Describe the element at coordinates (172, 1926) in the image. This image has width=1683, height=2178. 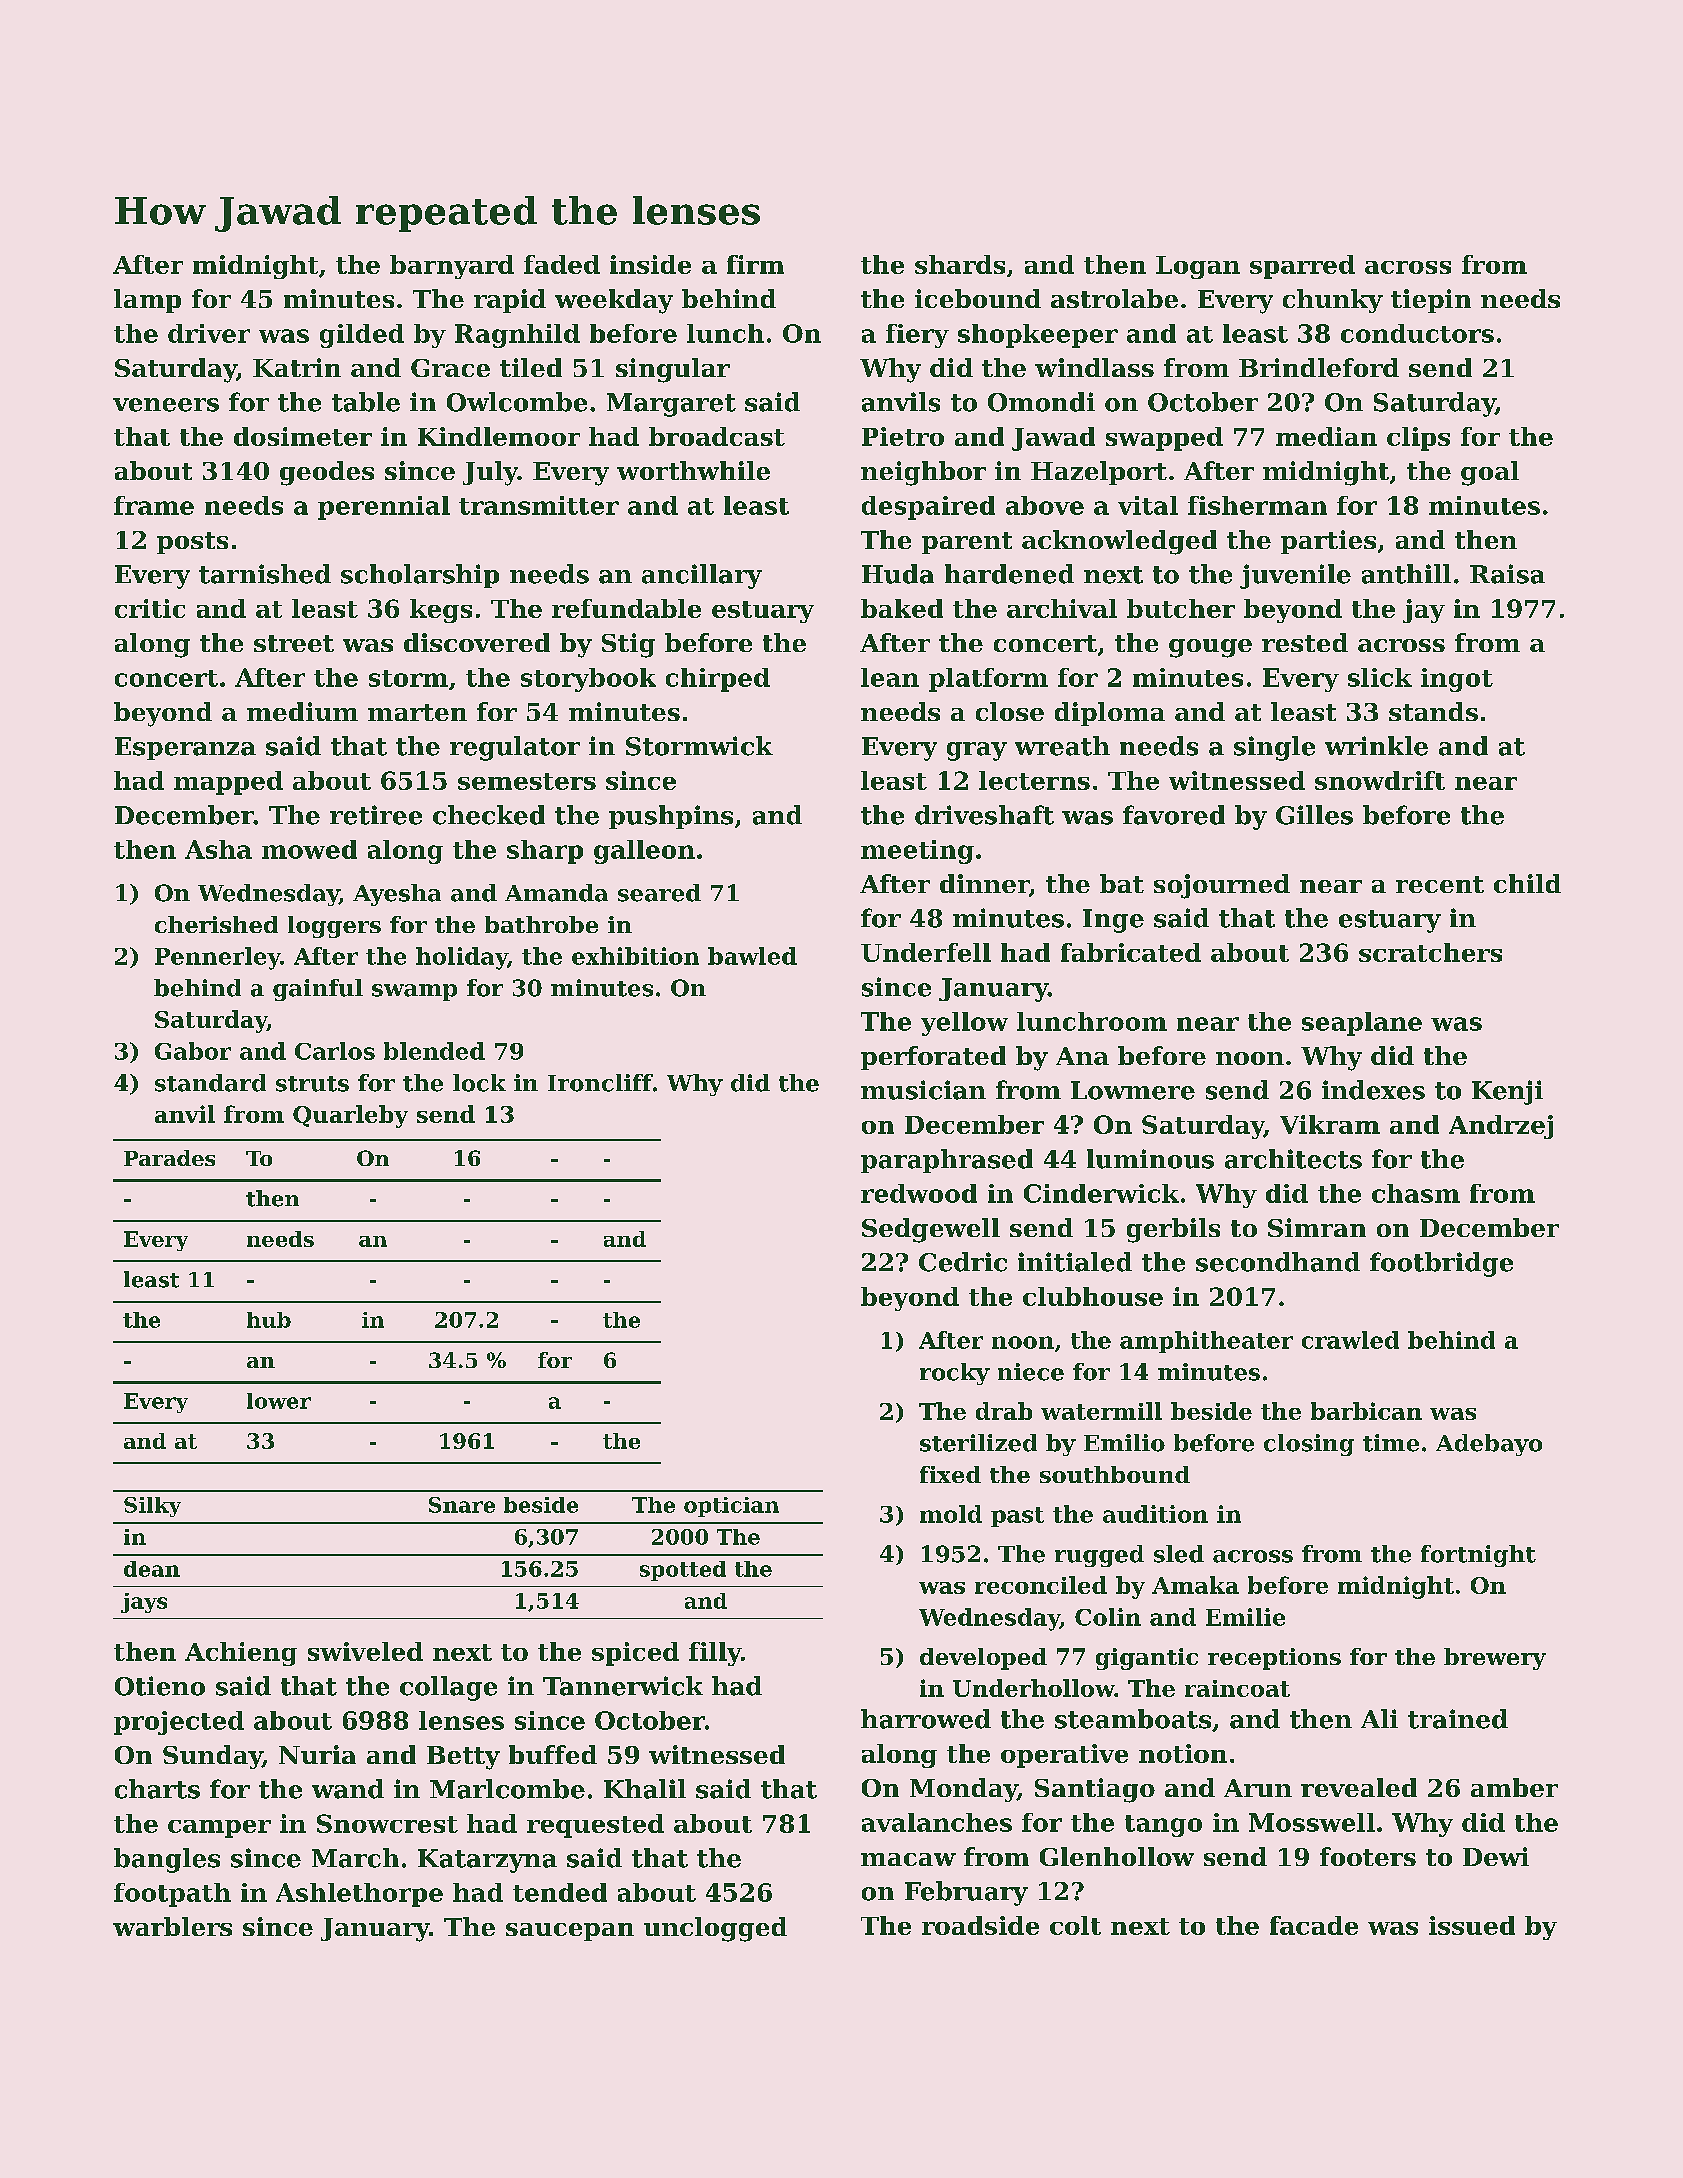
I see `warblers` at that location.
